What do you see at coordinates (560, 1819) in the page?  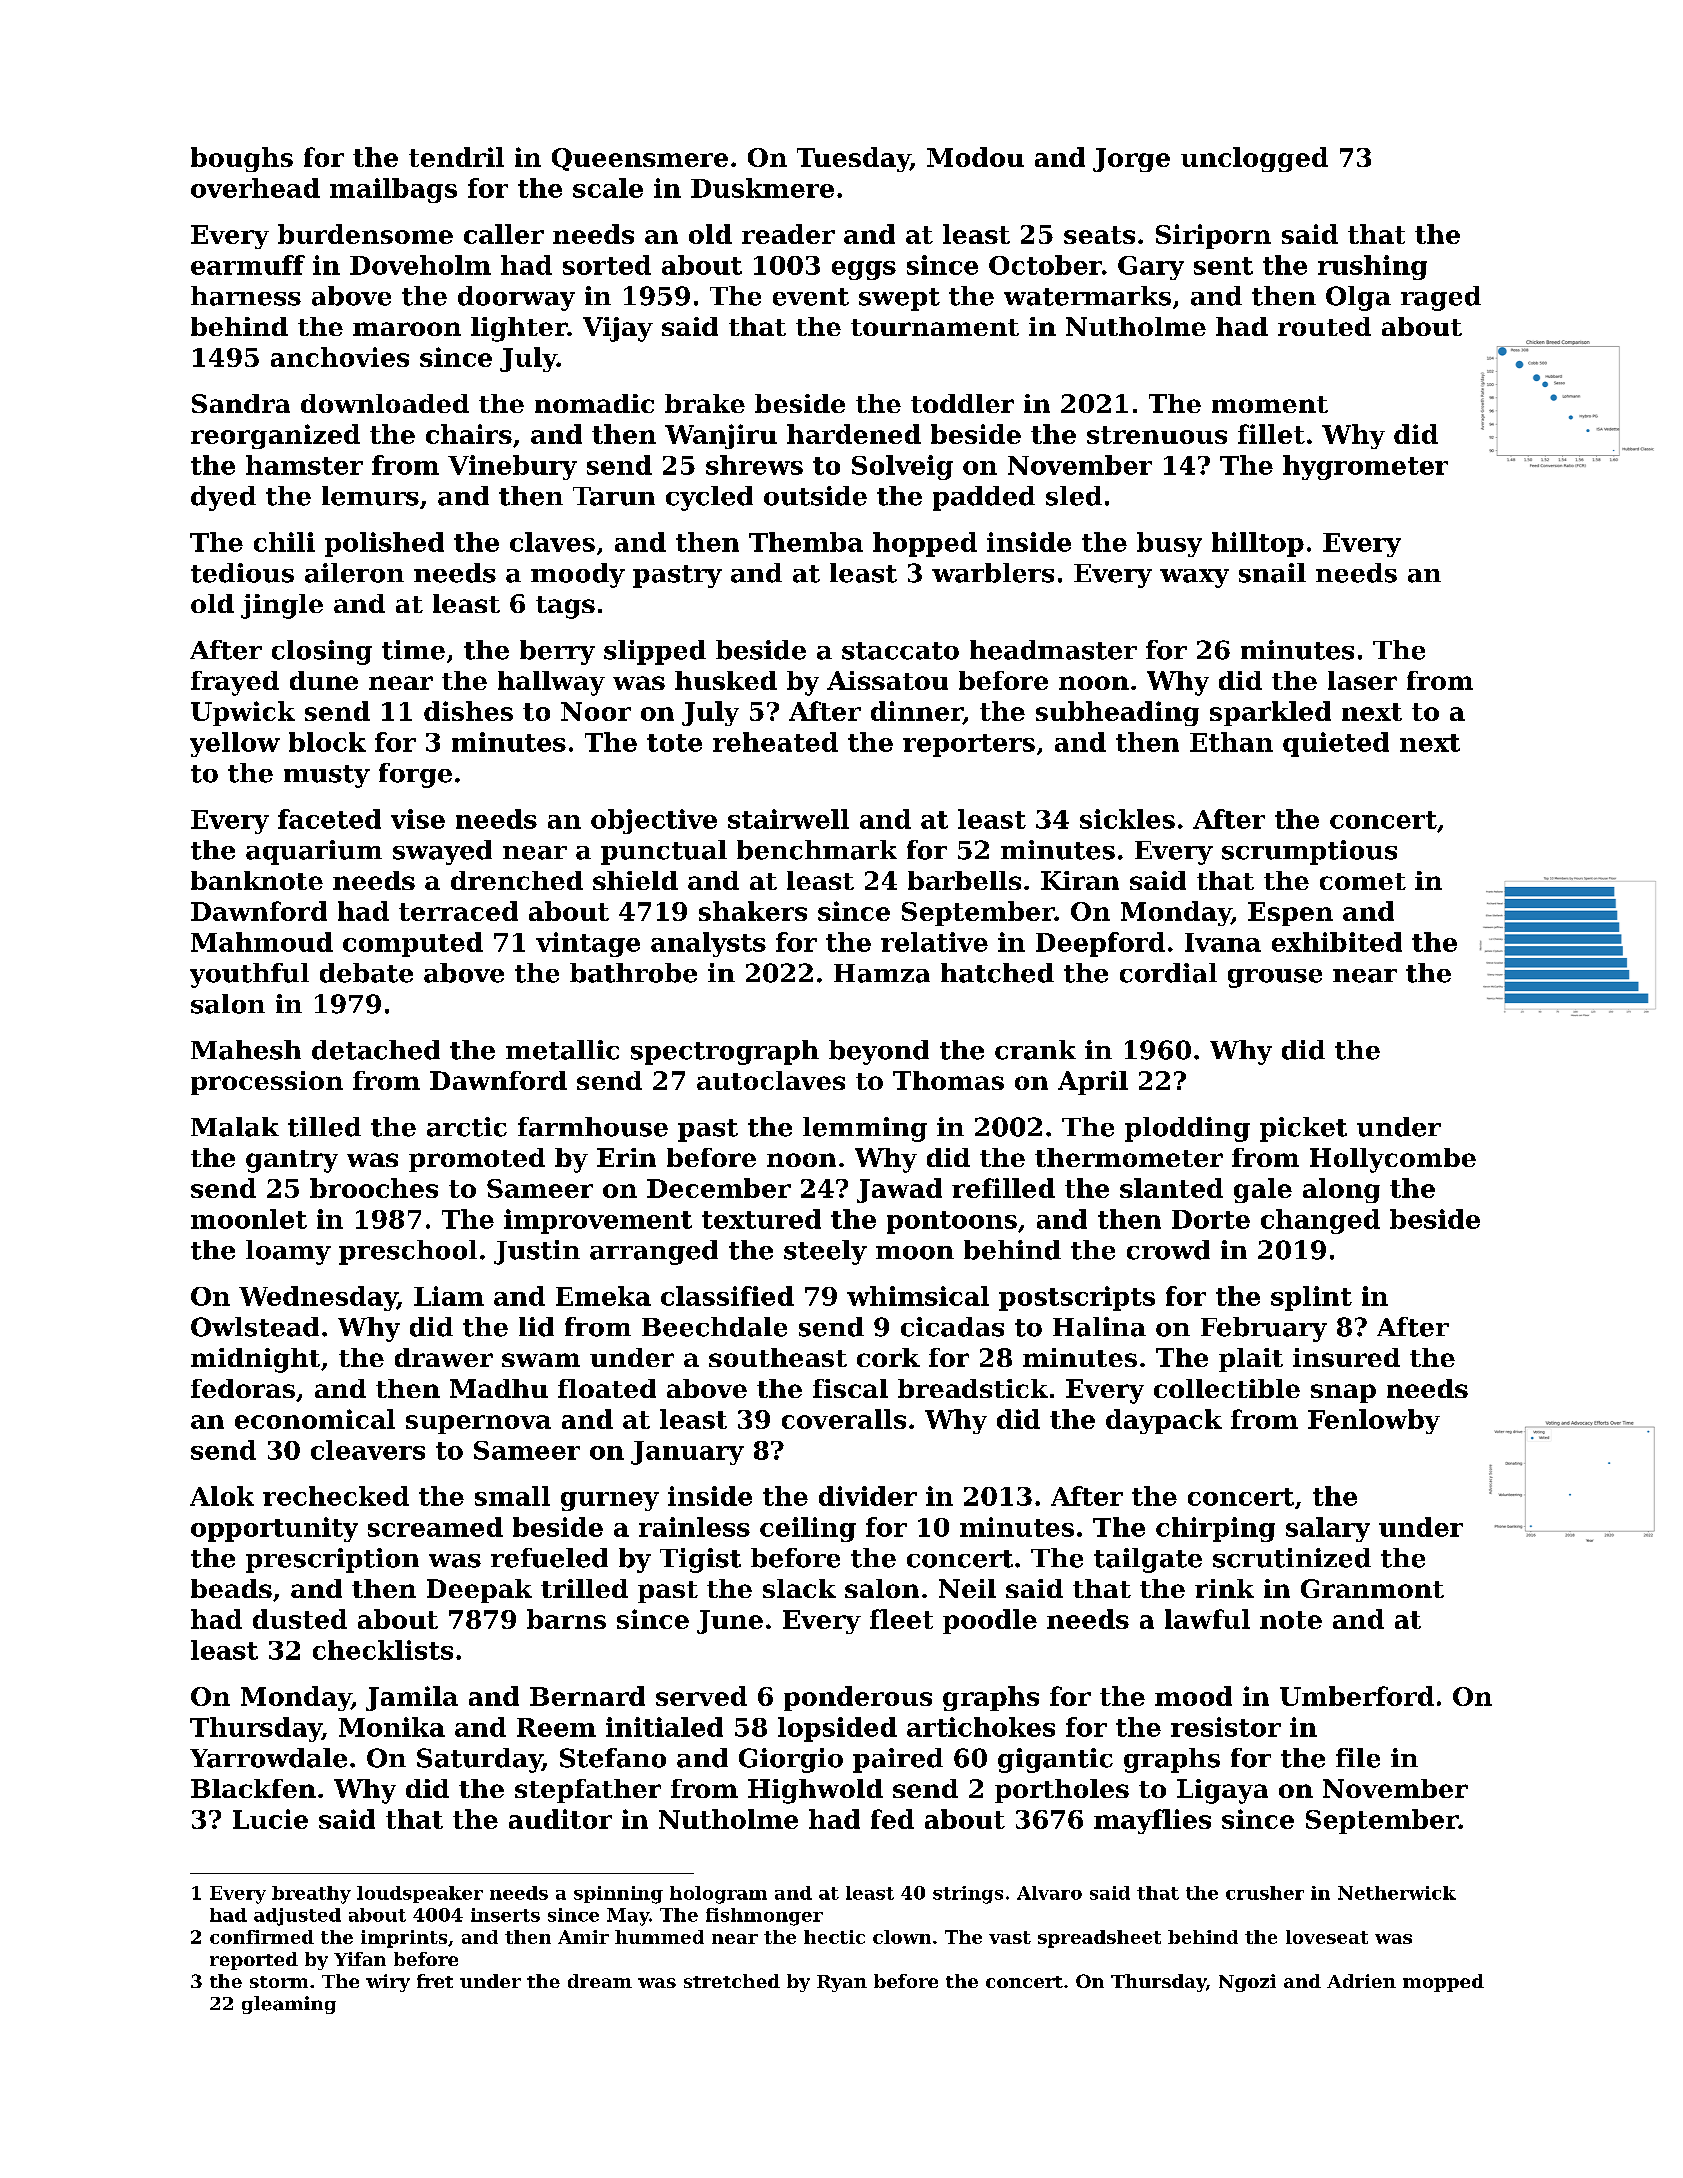 I see `auditor` at bounding box center [560, 1819].
